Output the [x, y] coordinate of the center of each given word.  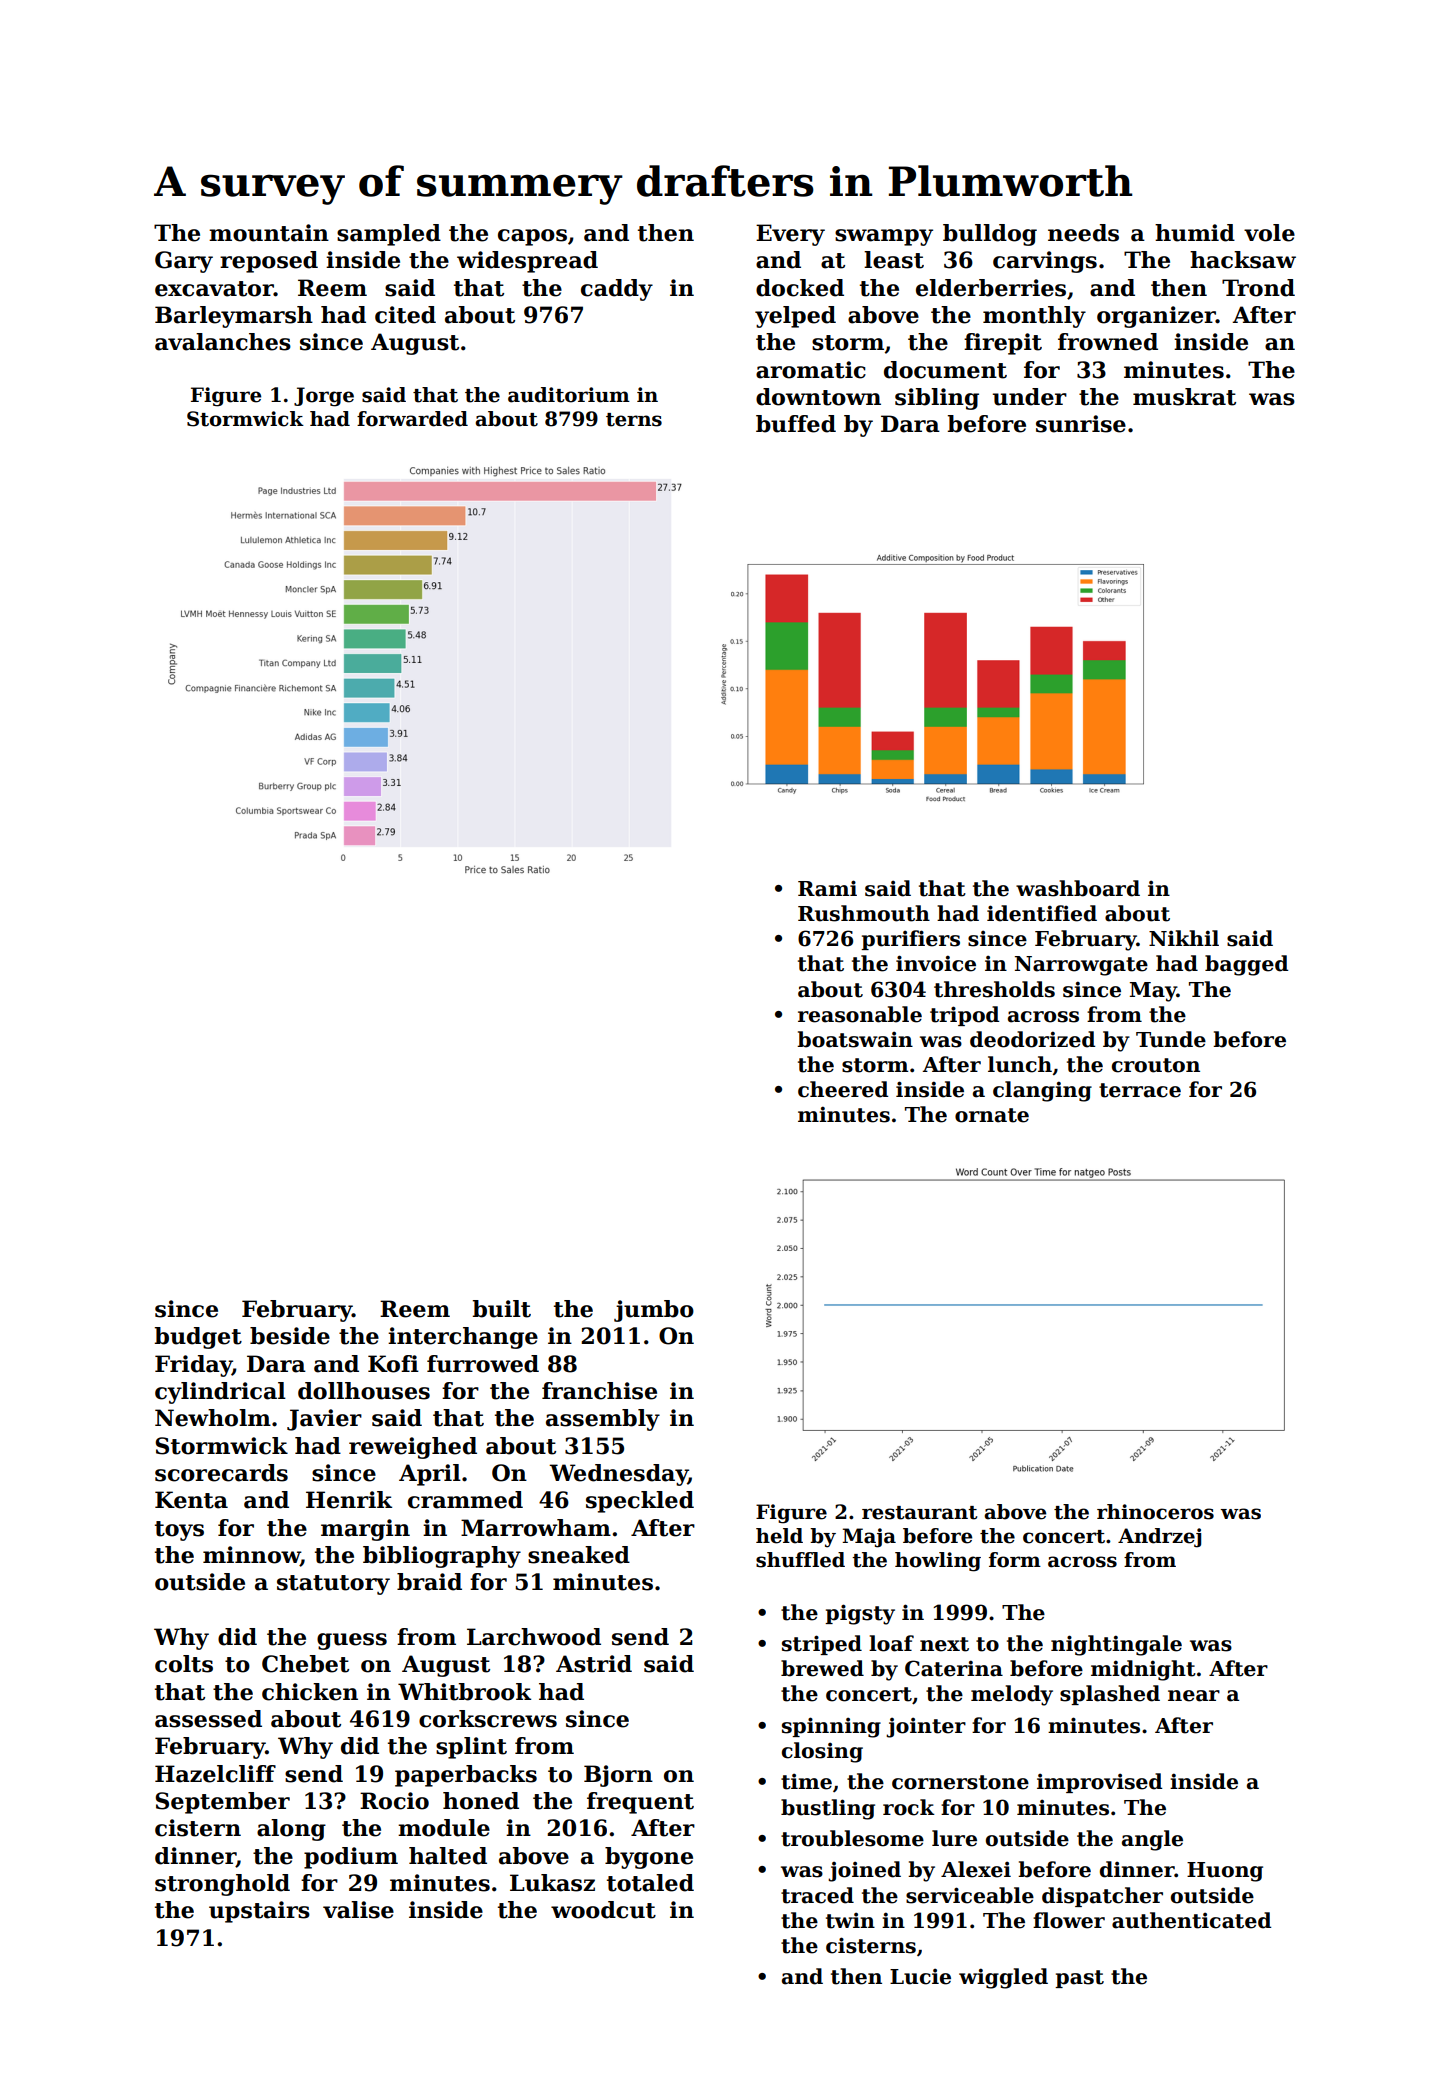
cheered [843, 1089]
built [502, 1309]
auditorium [569, 395]
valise [358, 1910]
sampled [389, 235]
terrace [1140, 1090]
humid [1195, 233]
